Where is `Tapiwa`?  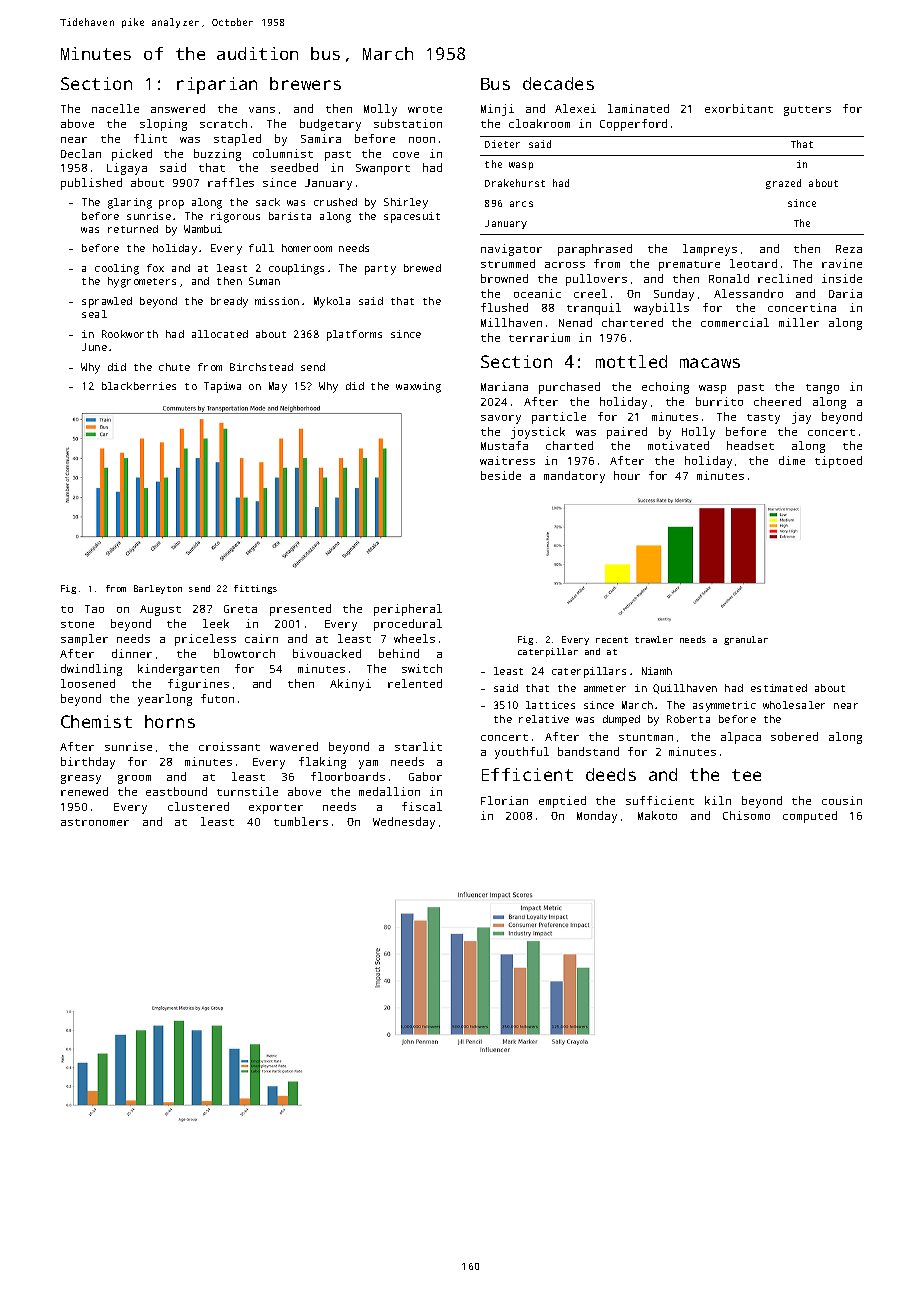 Tapiwa is located at coordinates (222, 387).
